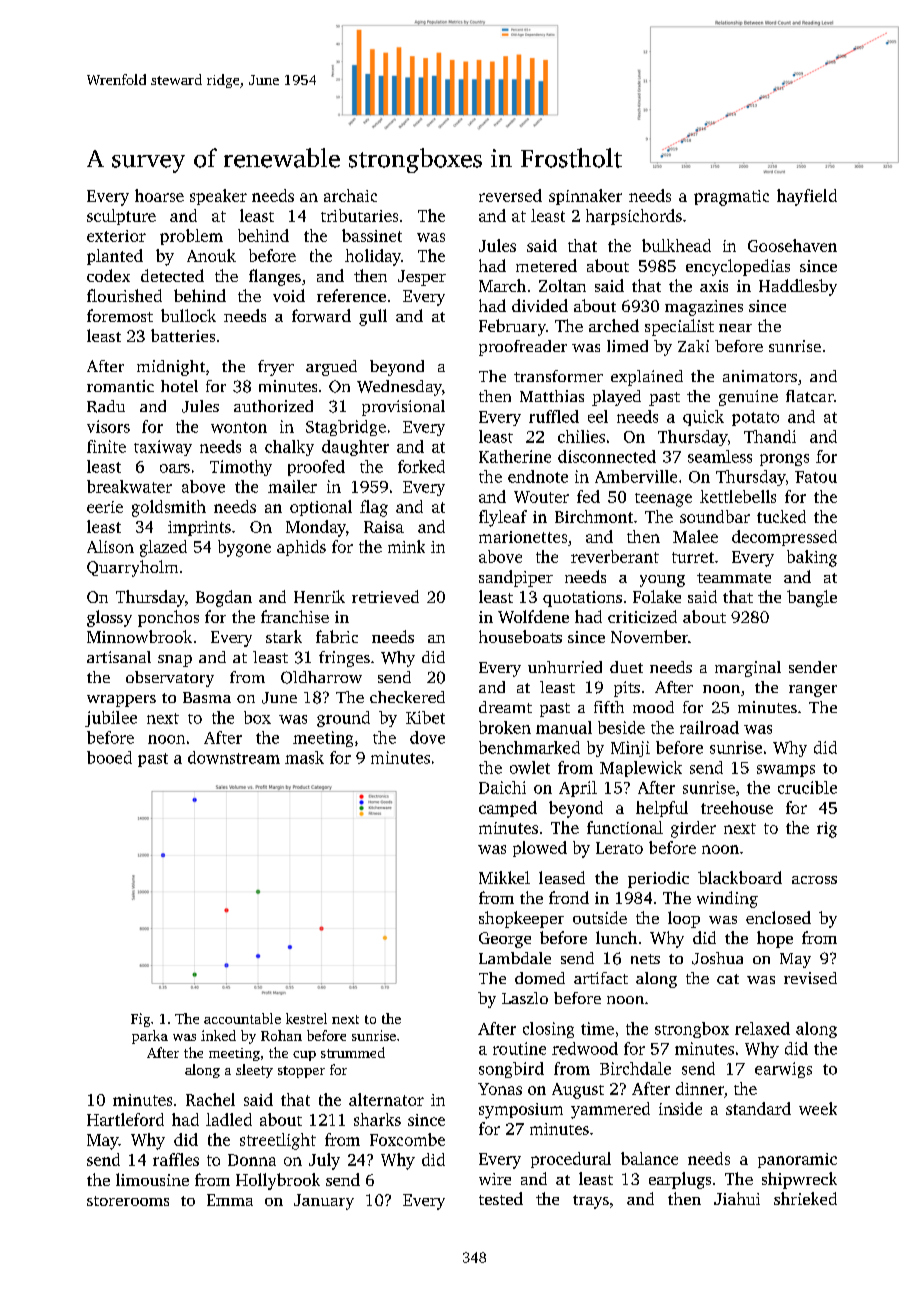 The width and height of the page is (924, 1314). What do you see at coordinates (230, 1200) in the page?
I see `Emma` at bounding box center [230, 1200].
